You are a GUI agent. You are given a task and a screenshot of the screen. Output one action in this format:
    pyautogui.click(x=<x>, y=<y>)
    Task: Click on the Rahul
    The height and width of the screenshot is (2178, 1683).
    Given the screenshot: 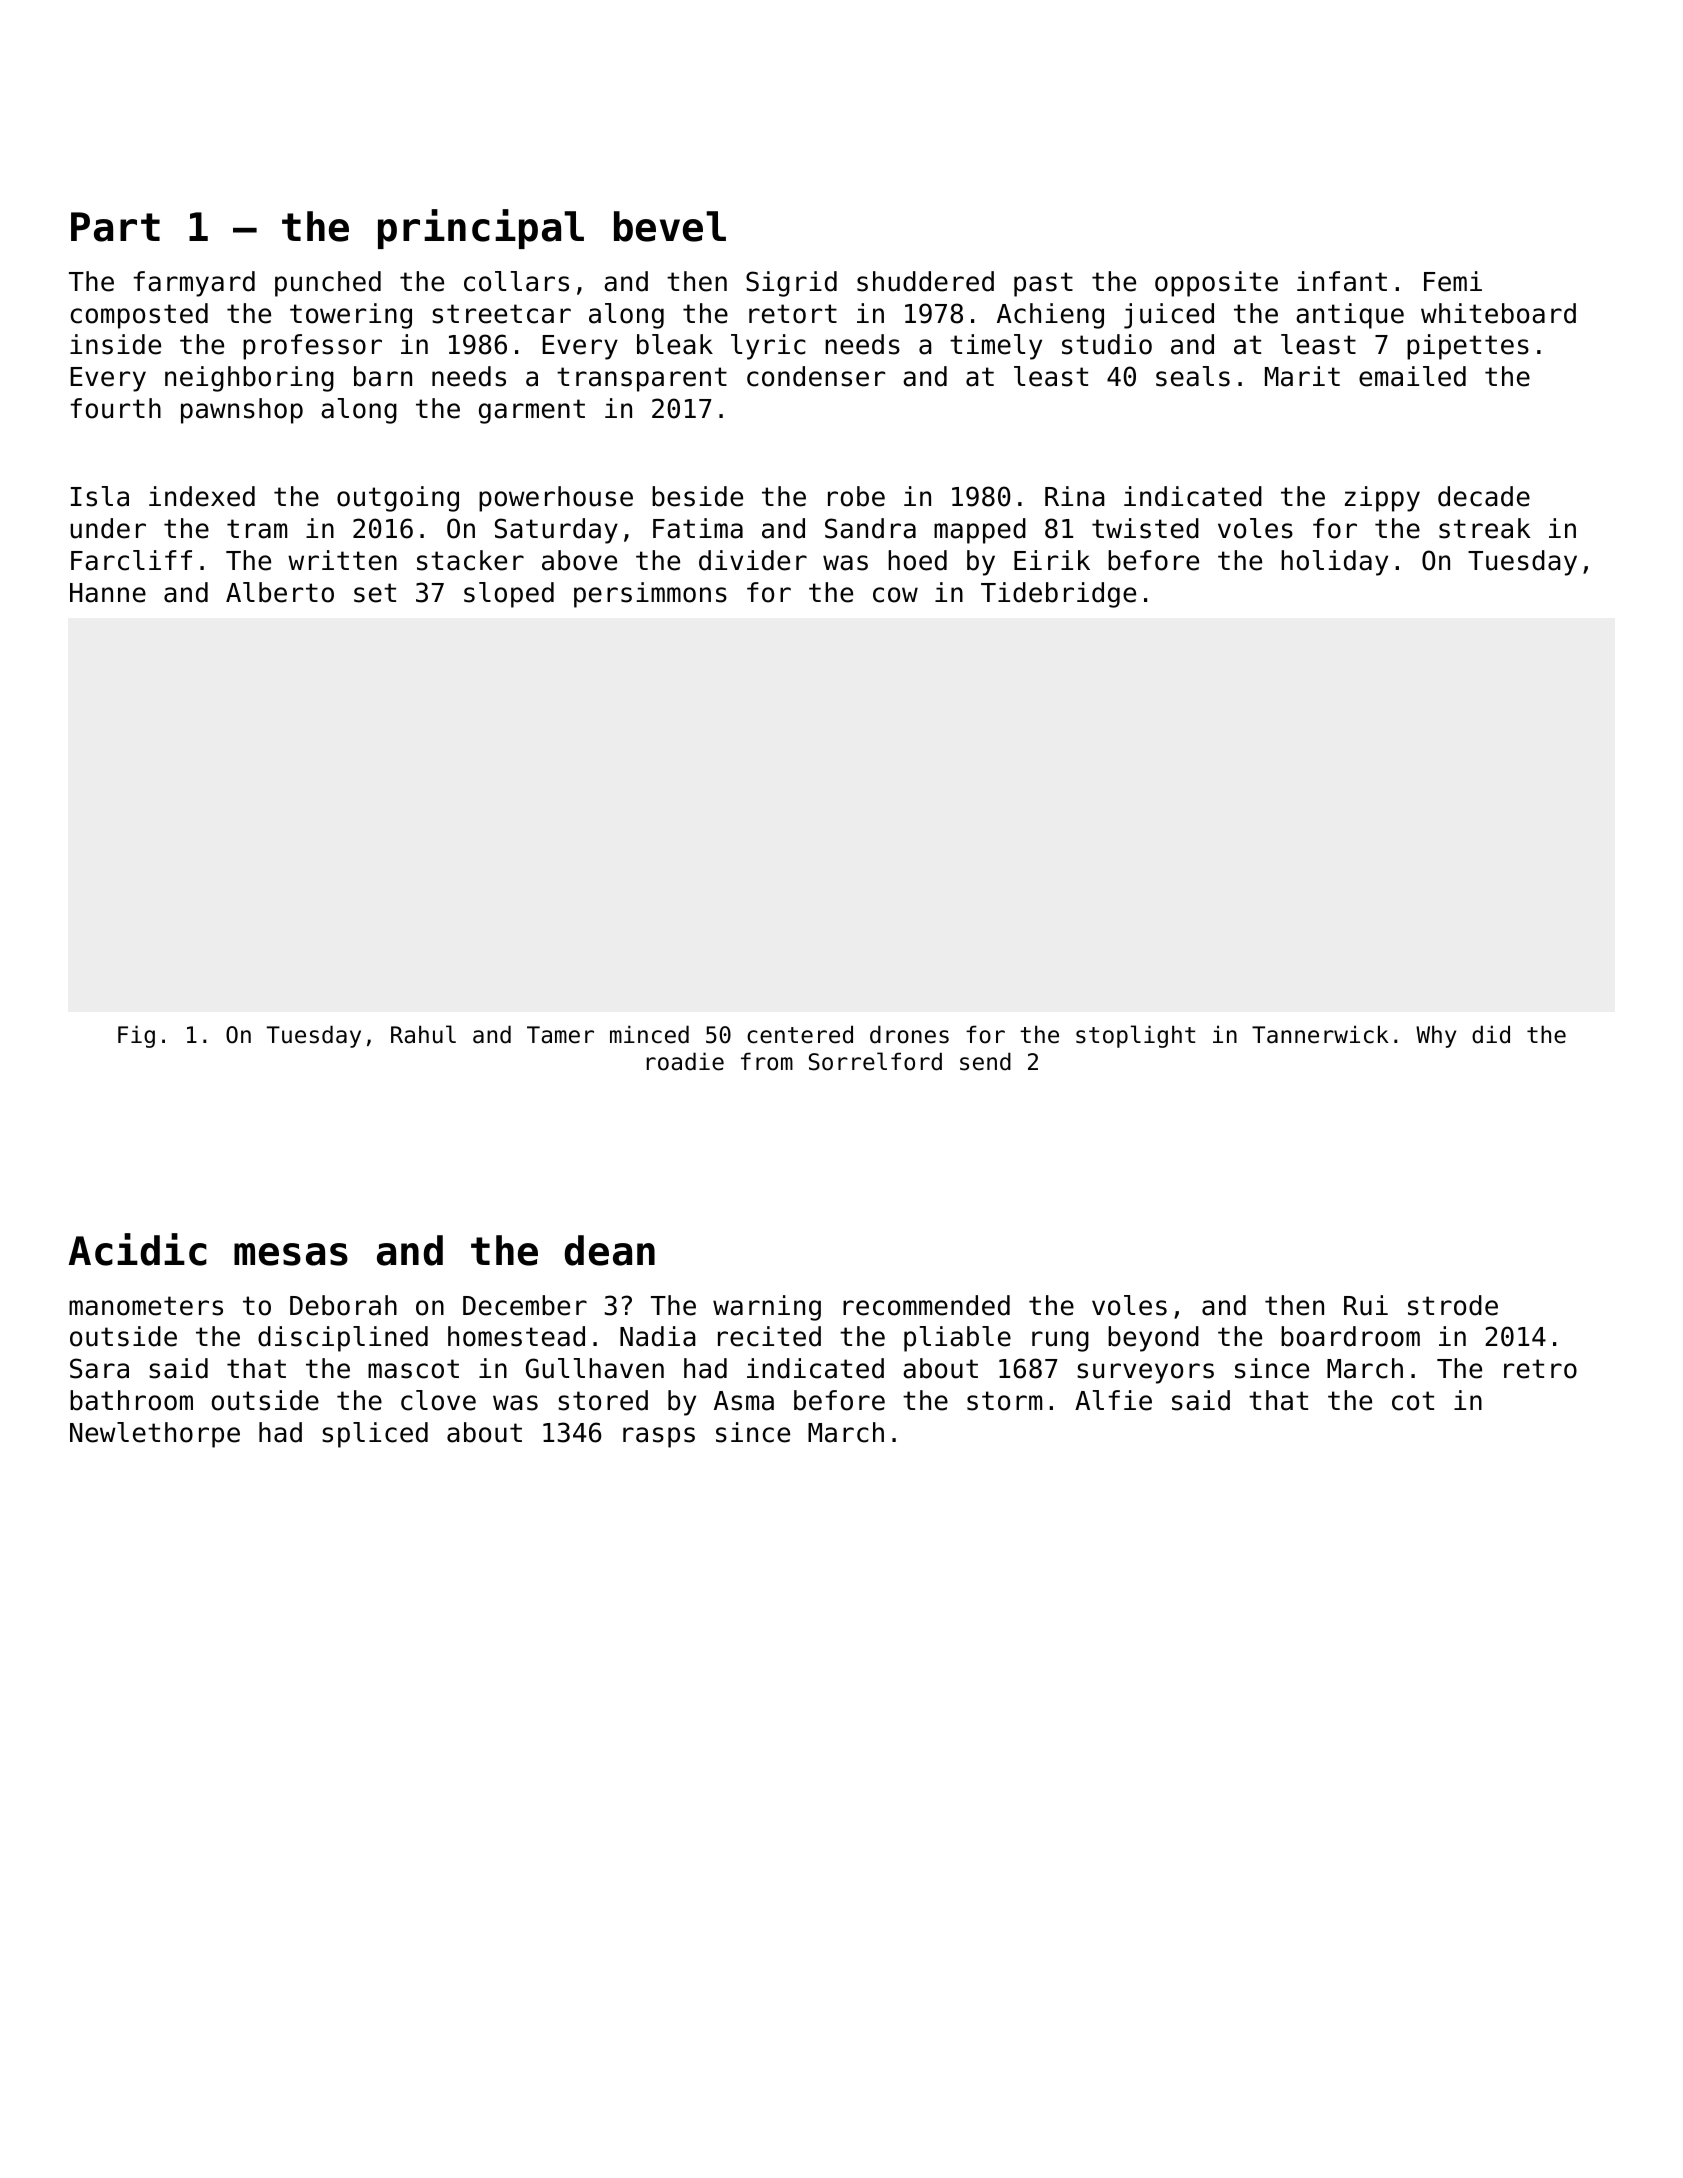 What is the action you would take?
    pyautogui.click(x=423, y=1034)
